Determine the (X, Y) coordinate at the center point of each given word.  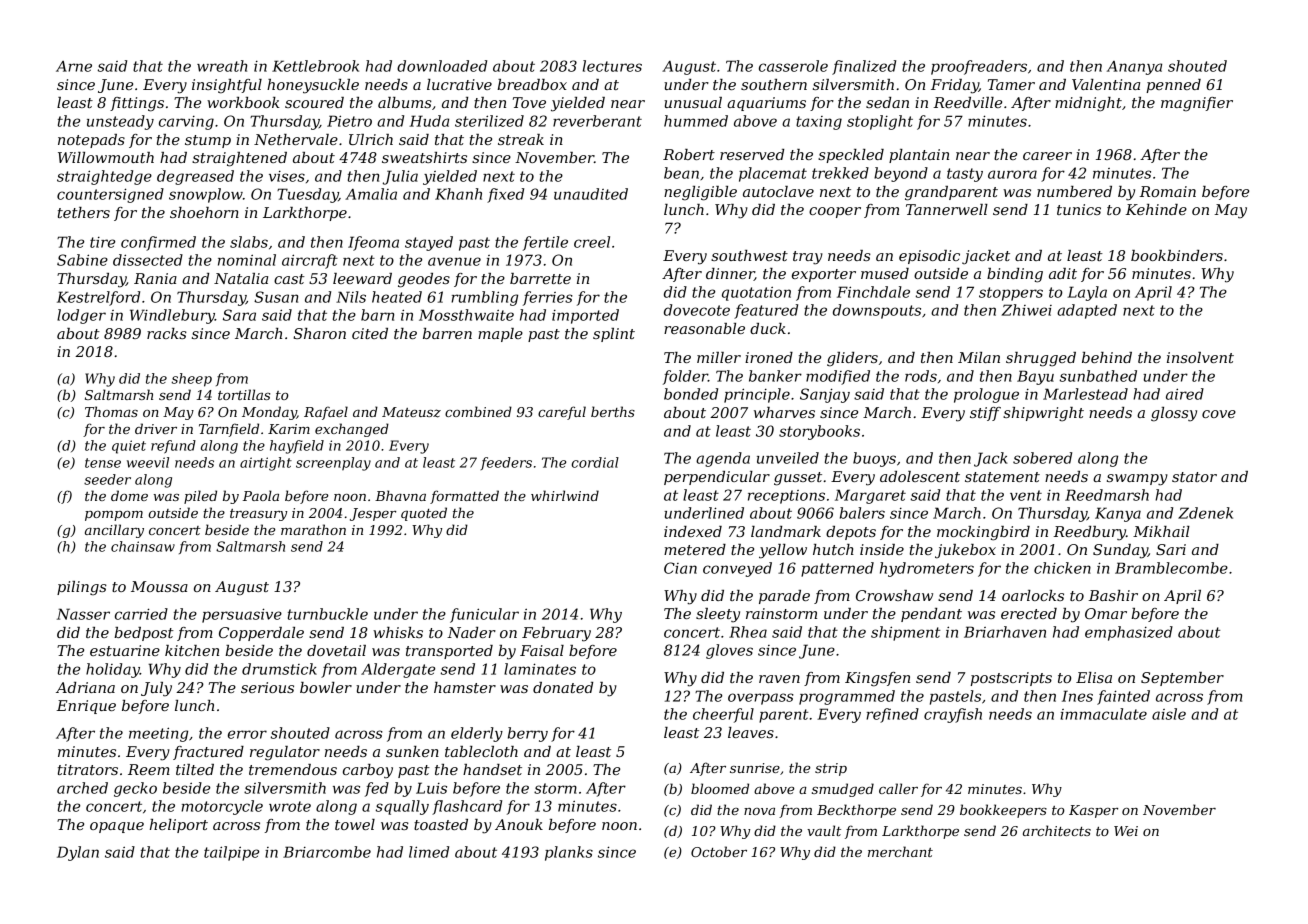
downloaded (442, 66)
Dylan (78, 853)
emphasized (1129, 633)
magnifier (1197, 104)
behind (1107, 357)
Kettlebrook (315, 66)
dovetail (336, 650)
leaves (751, 732)
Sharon (320, 333)
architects (1057, 830)
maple (500, 335)
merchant (900, 851)
